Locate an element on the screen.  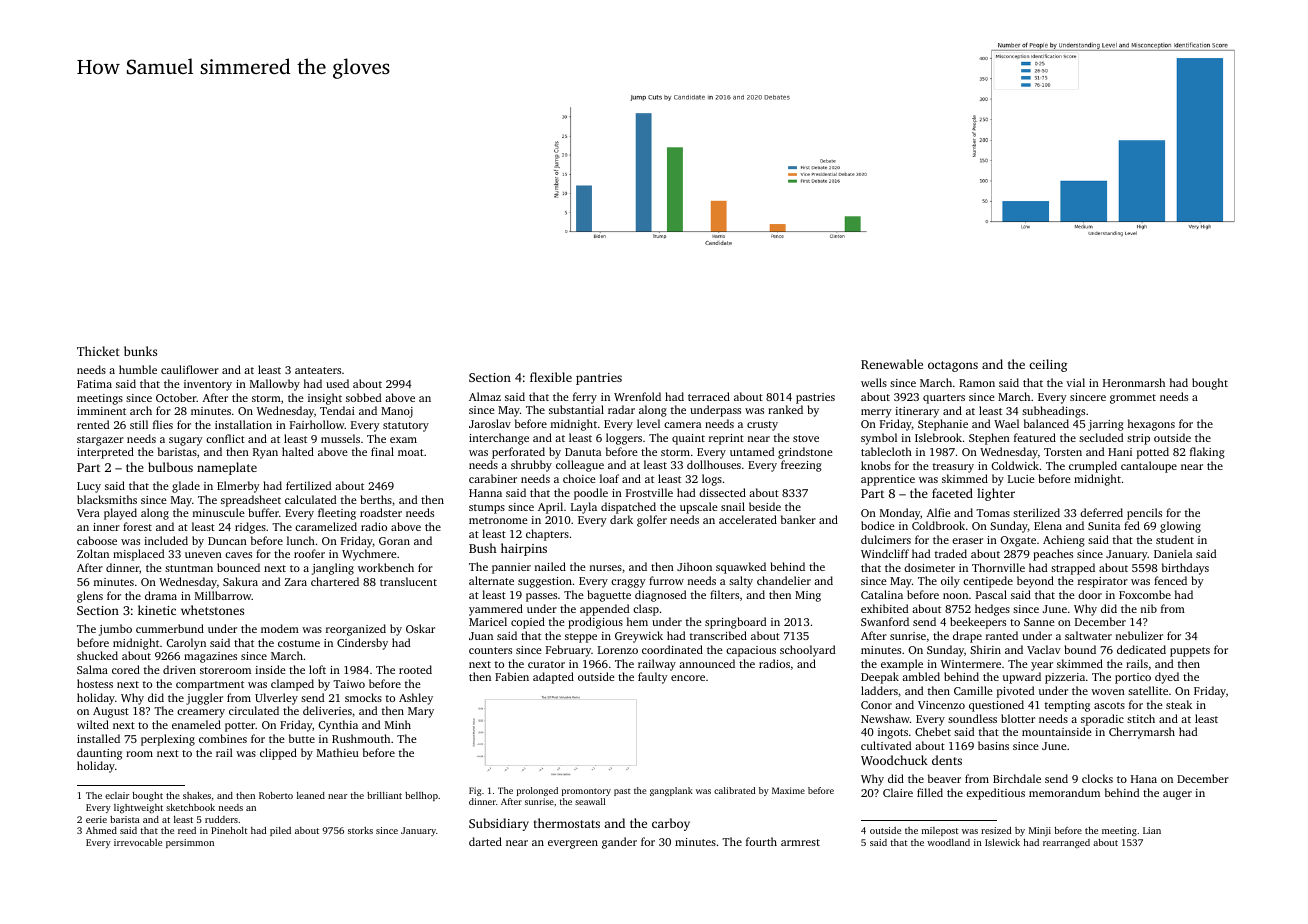
bunks is located at coordinates (140, 351).
